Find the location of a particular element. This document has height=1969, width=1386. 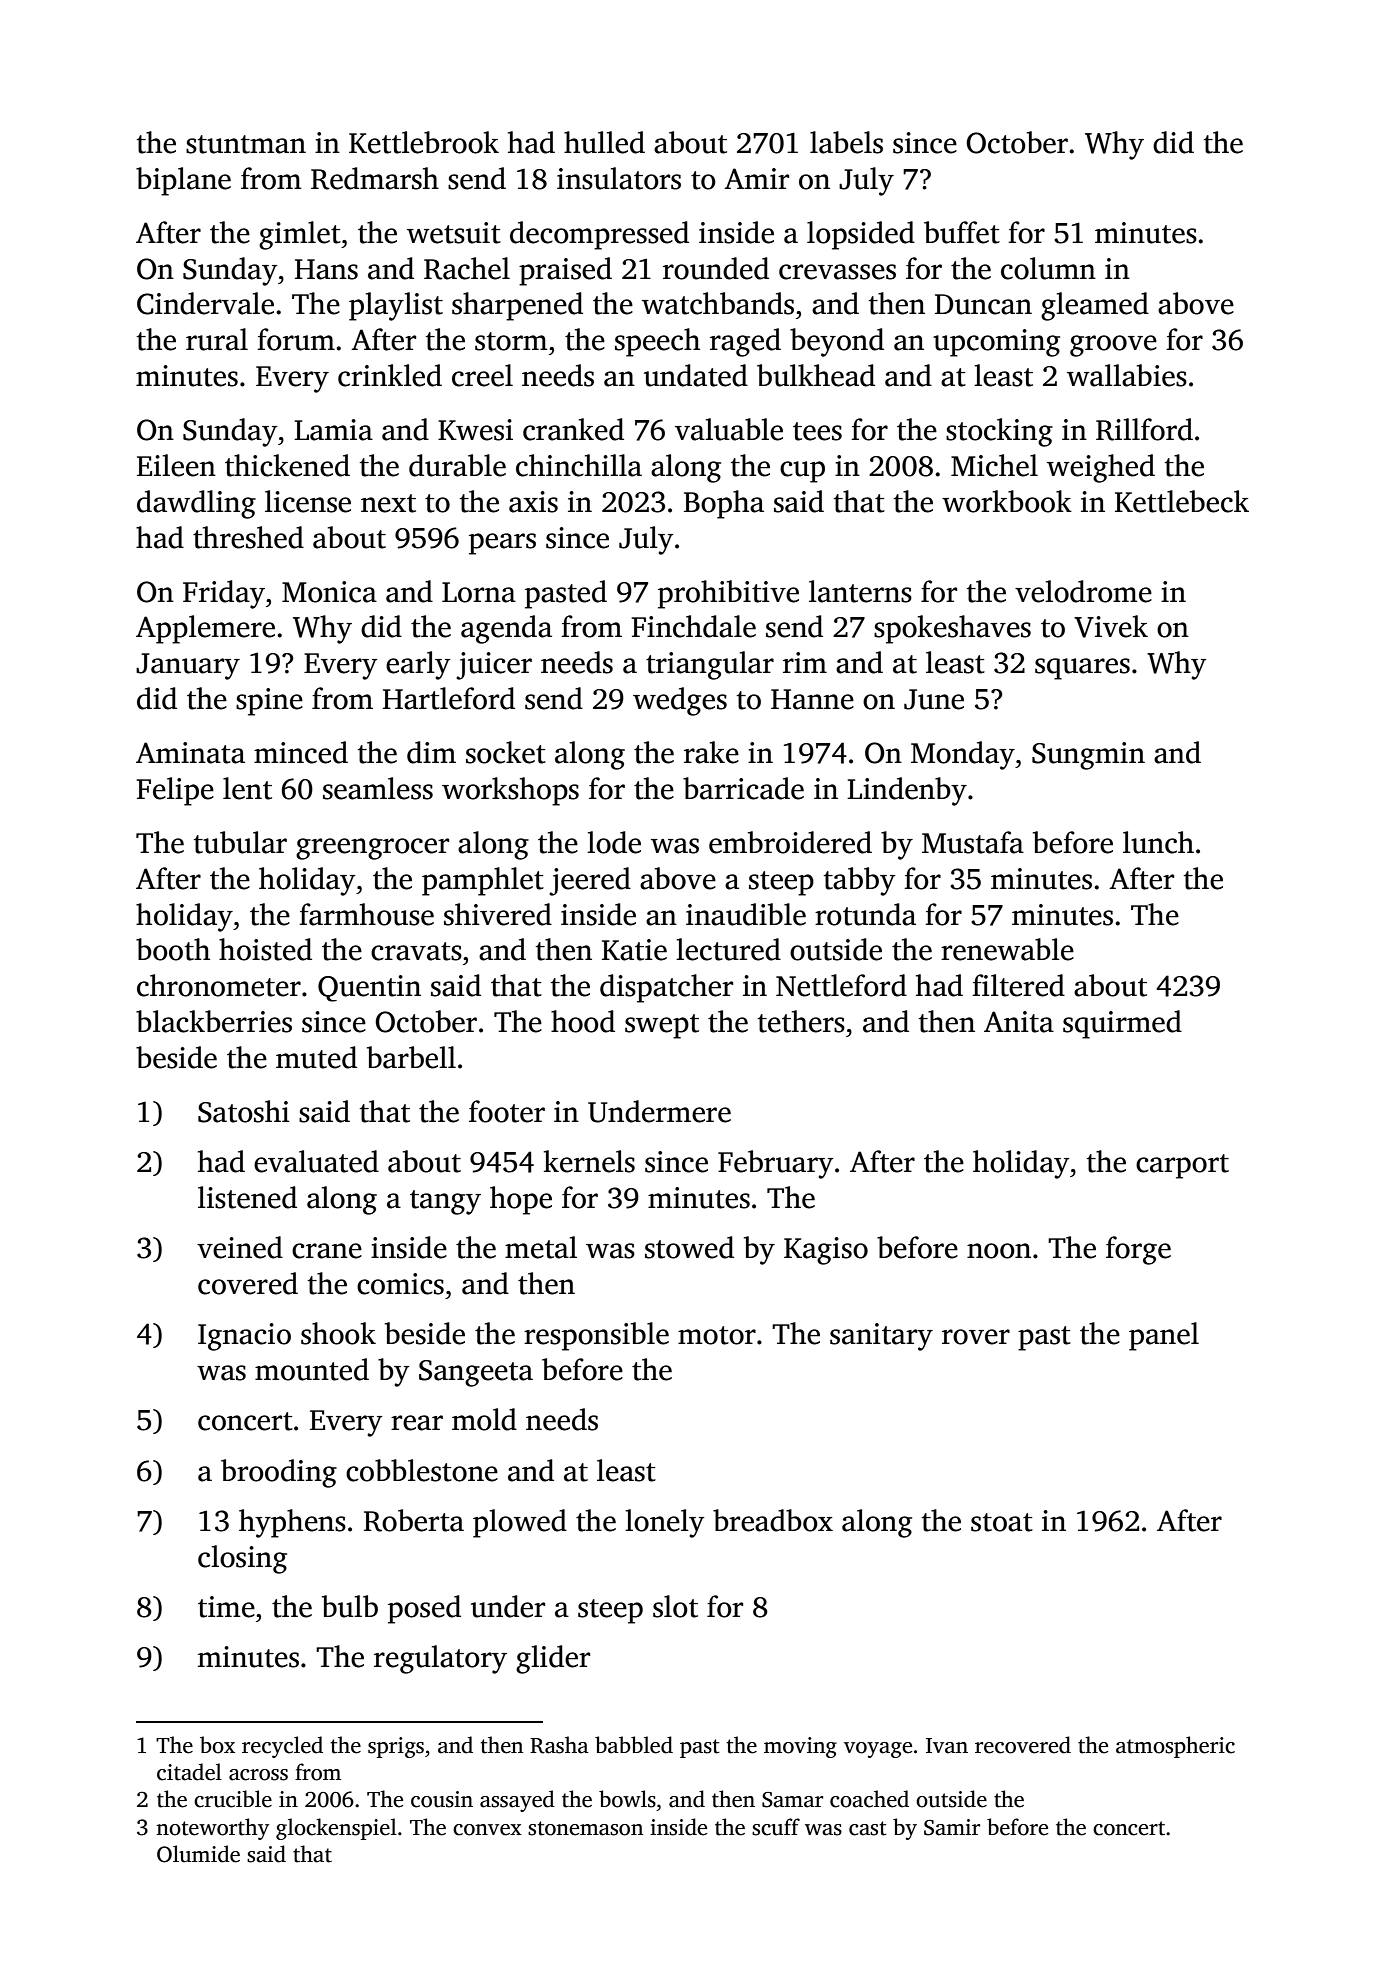

panel is located at coordinates (1164, 1336).
